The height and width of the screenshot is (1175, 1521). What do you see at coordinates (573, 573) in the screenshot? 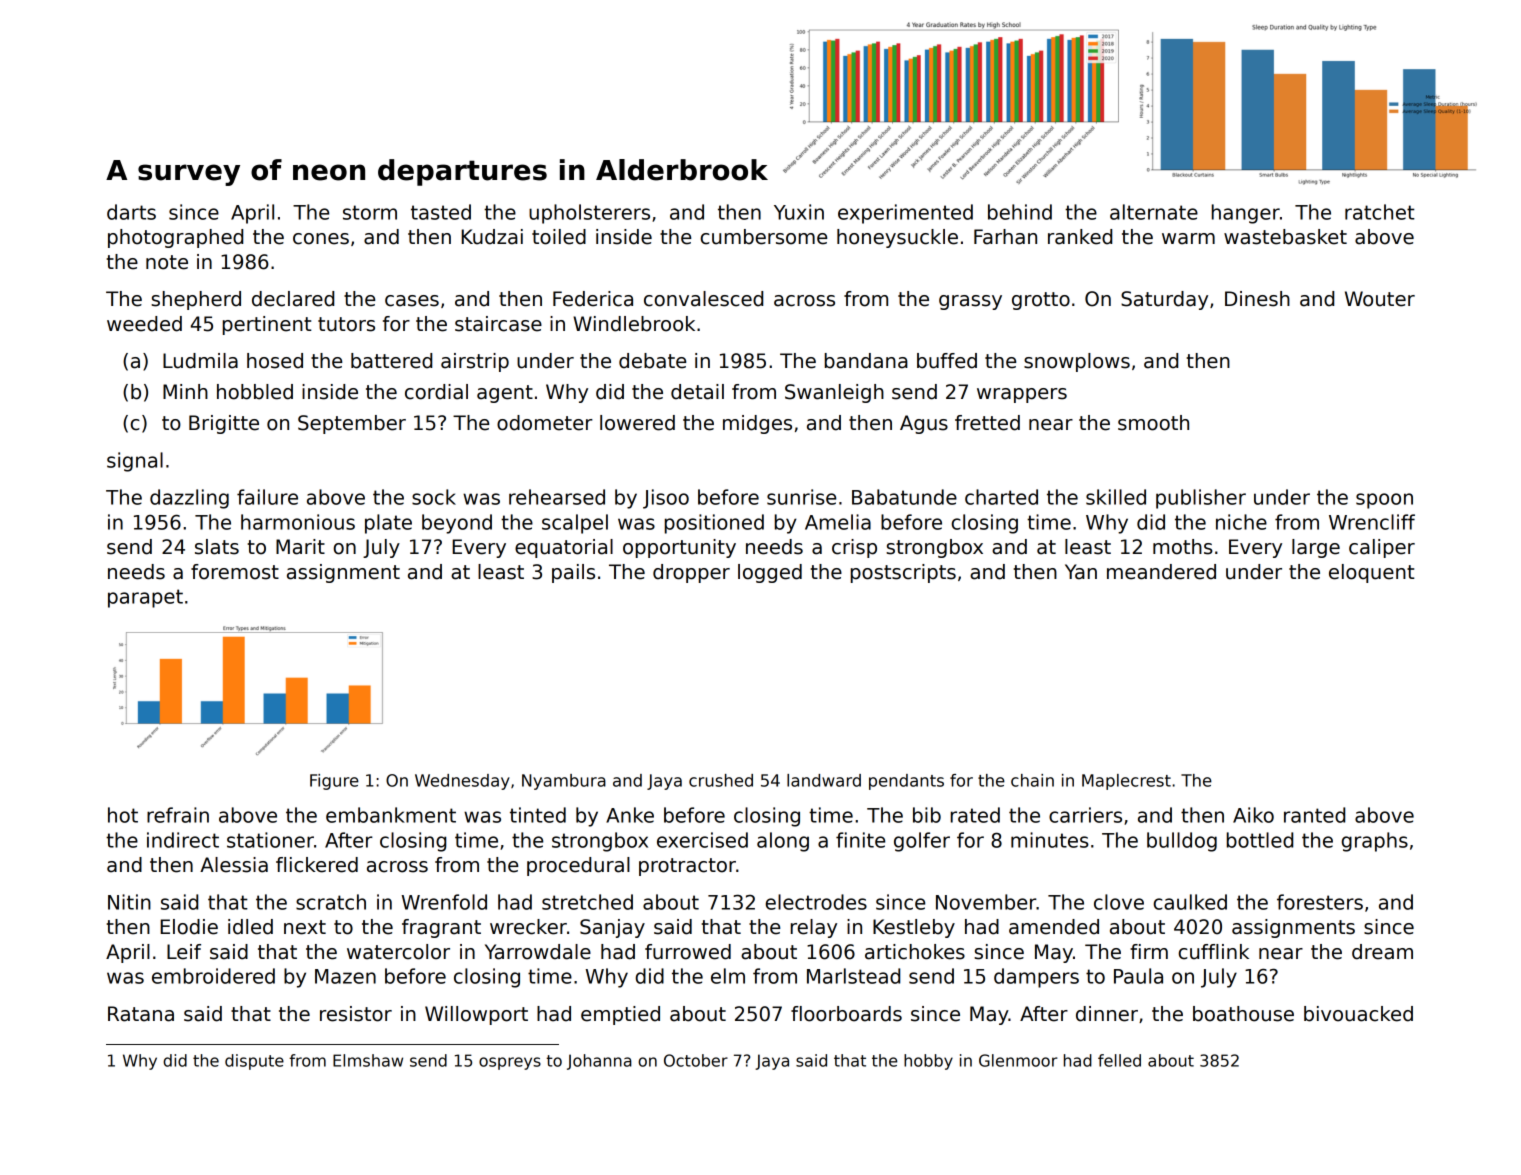
I see `pails` at bounding box center [573, 573].
